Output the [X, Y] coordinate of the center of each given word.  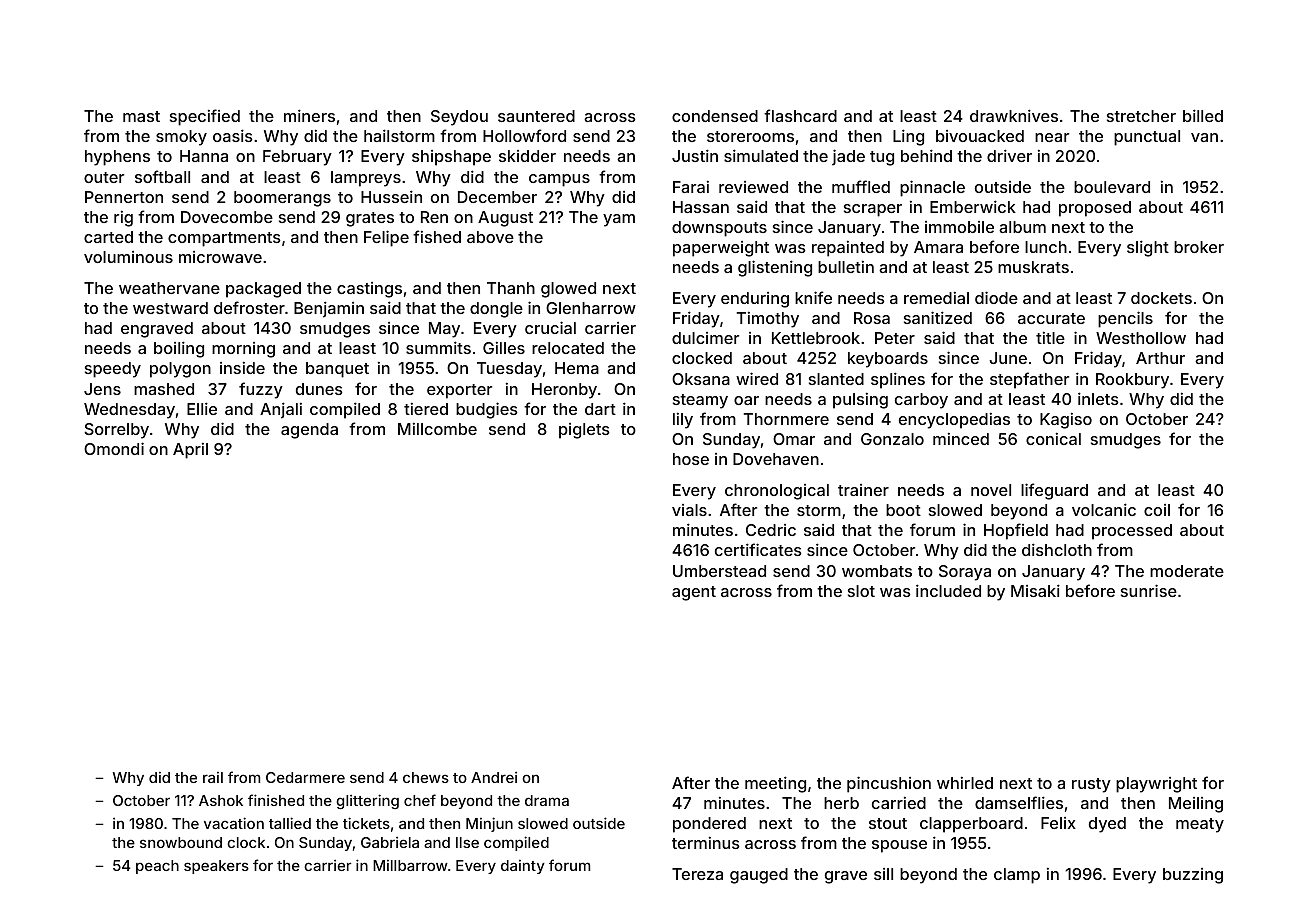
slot [861, 591]
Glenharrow [591, 308]
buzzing [1193, 876]
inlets [1098, 398]
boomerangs [282, 199]
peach [157, 867]
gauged [759, 876]
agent [694, 593]
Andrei [494, 777]
